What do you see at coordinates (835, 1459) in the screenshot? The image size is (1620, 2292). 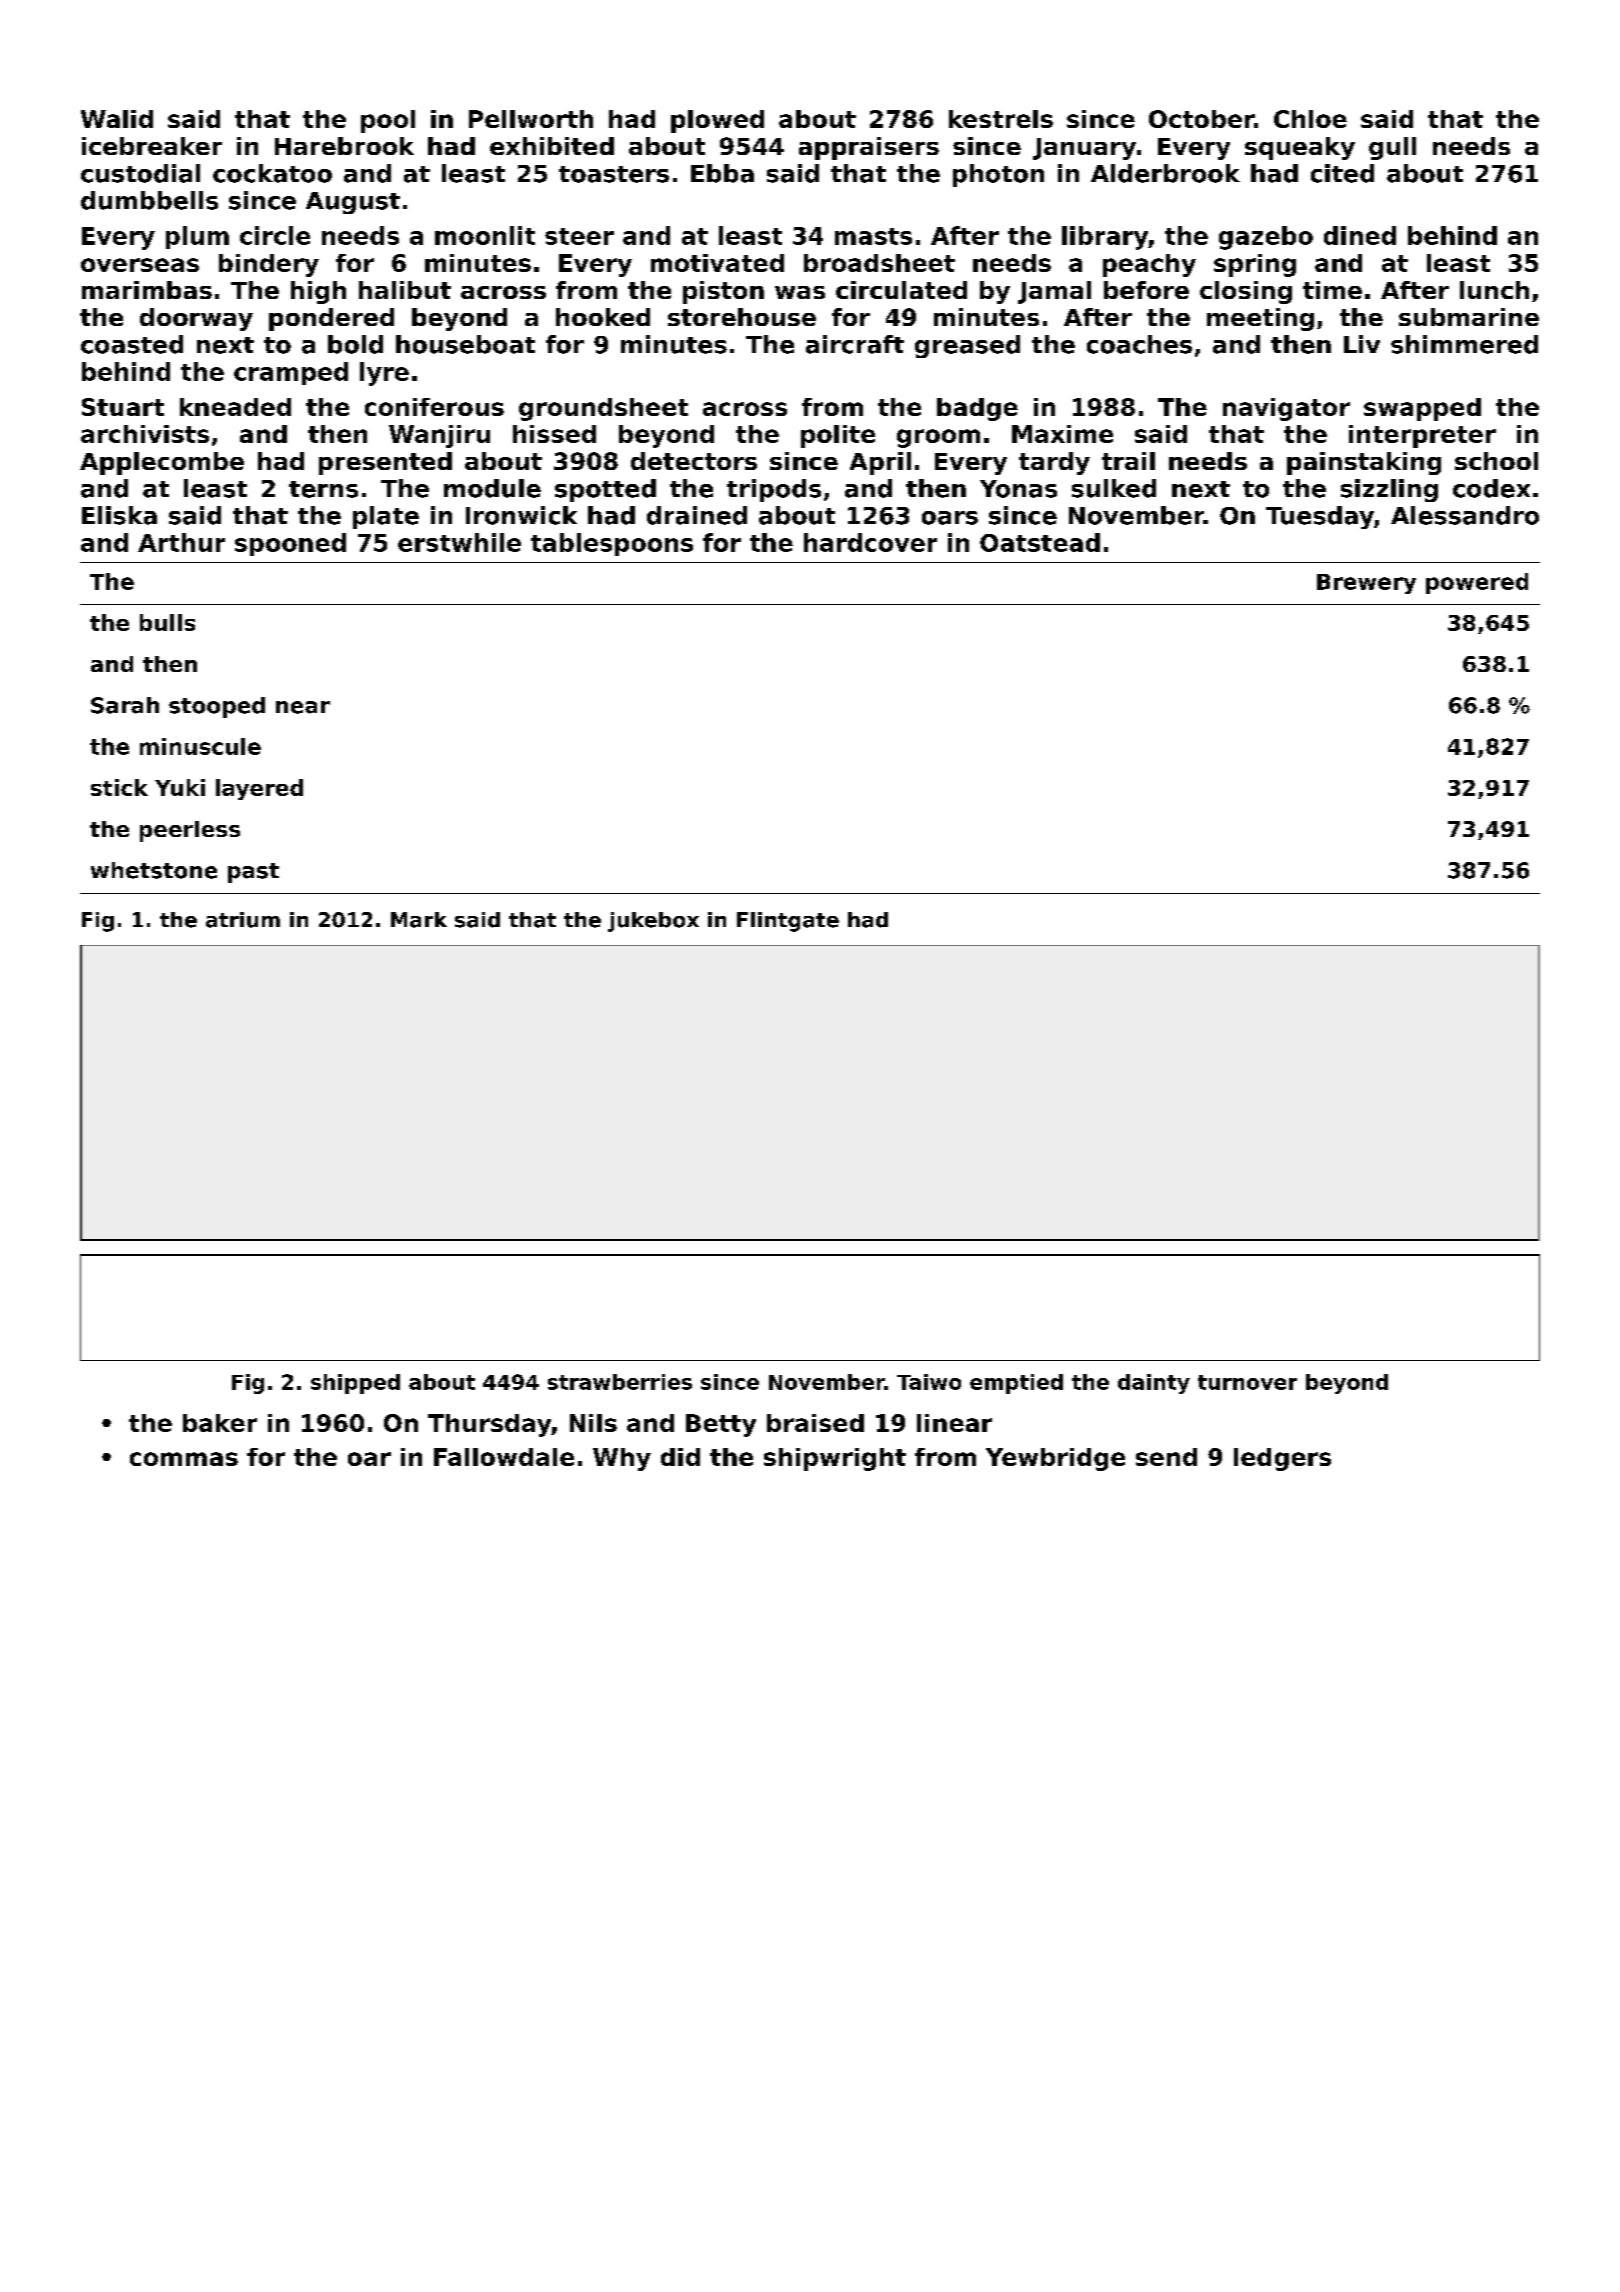 I see `shipwright` at bounding box center [835, 1459].
